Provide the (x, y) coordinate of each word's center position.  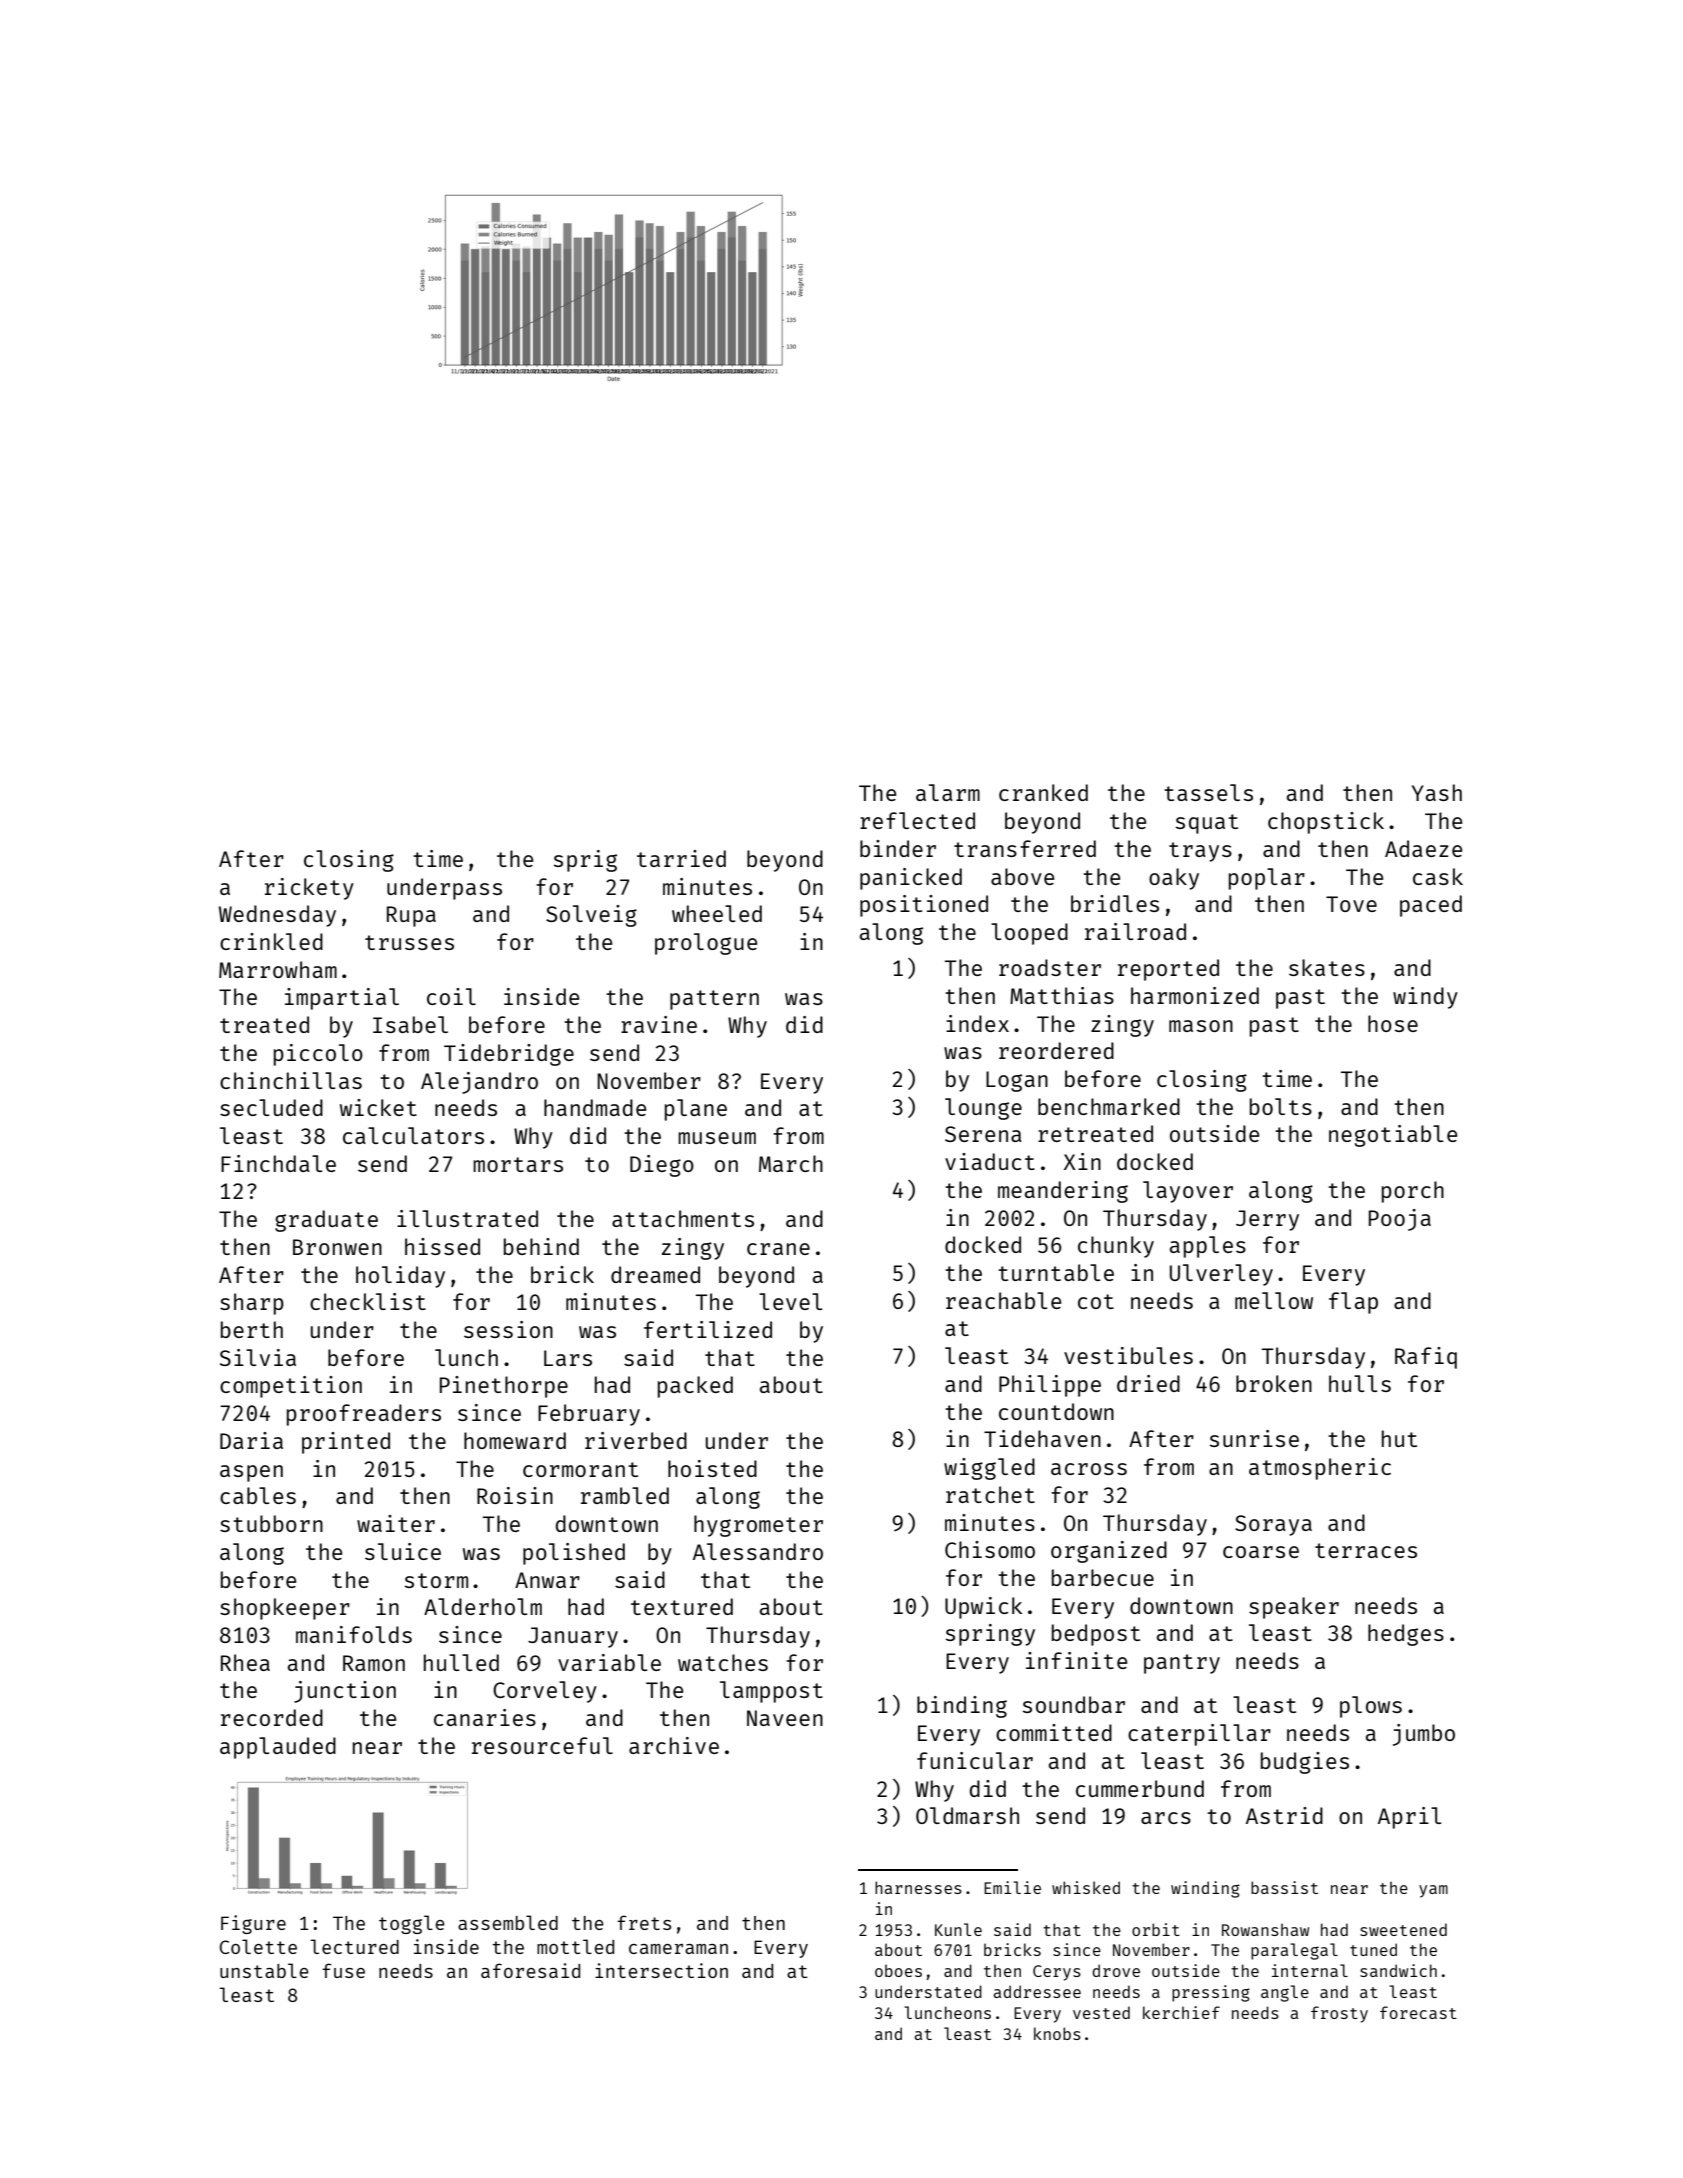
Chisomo (990, 1549)
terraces (1366, 1550)
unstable (264, 1970)
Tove (1351, 904)
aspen (251, 1473)
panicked (911, 879)
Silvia (258, 1357)
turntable (1056, 1272)
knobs (1057, 2033)
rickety (309, 889)
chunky (1116, 1247)
